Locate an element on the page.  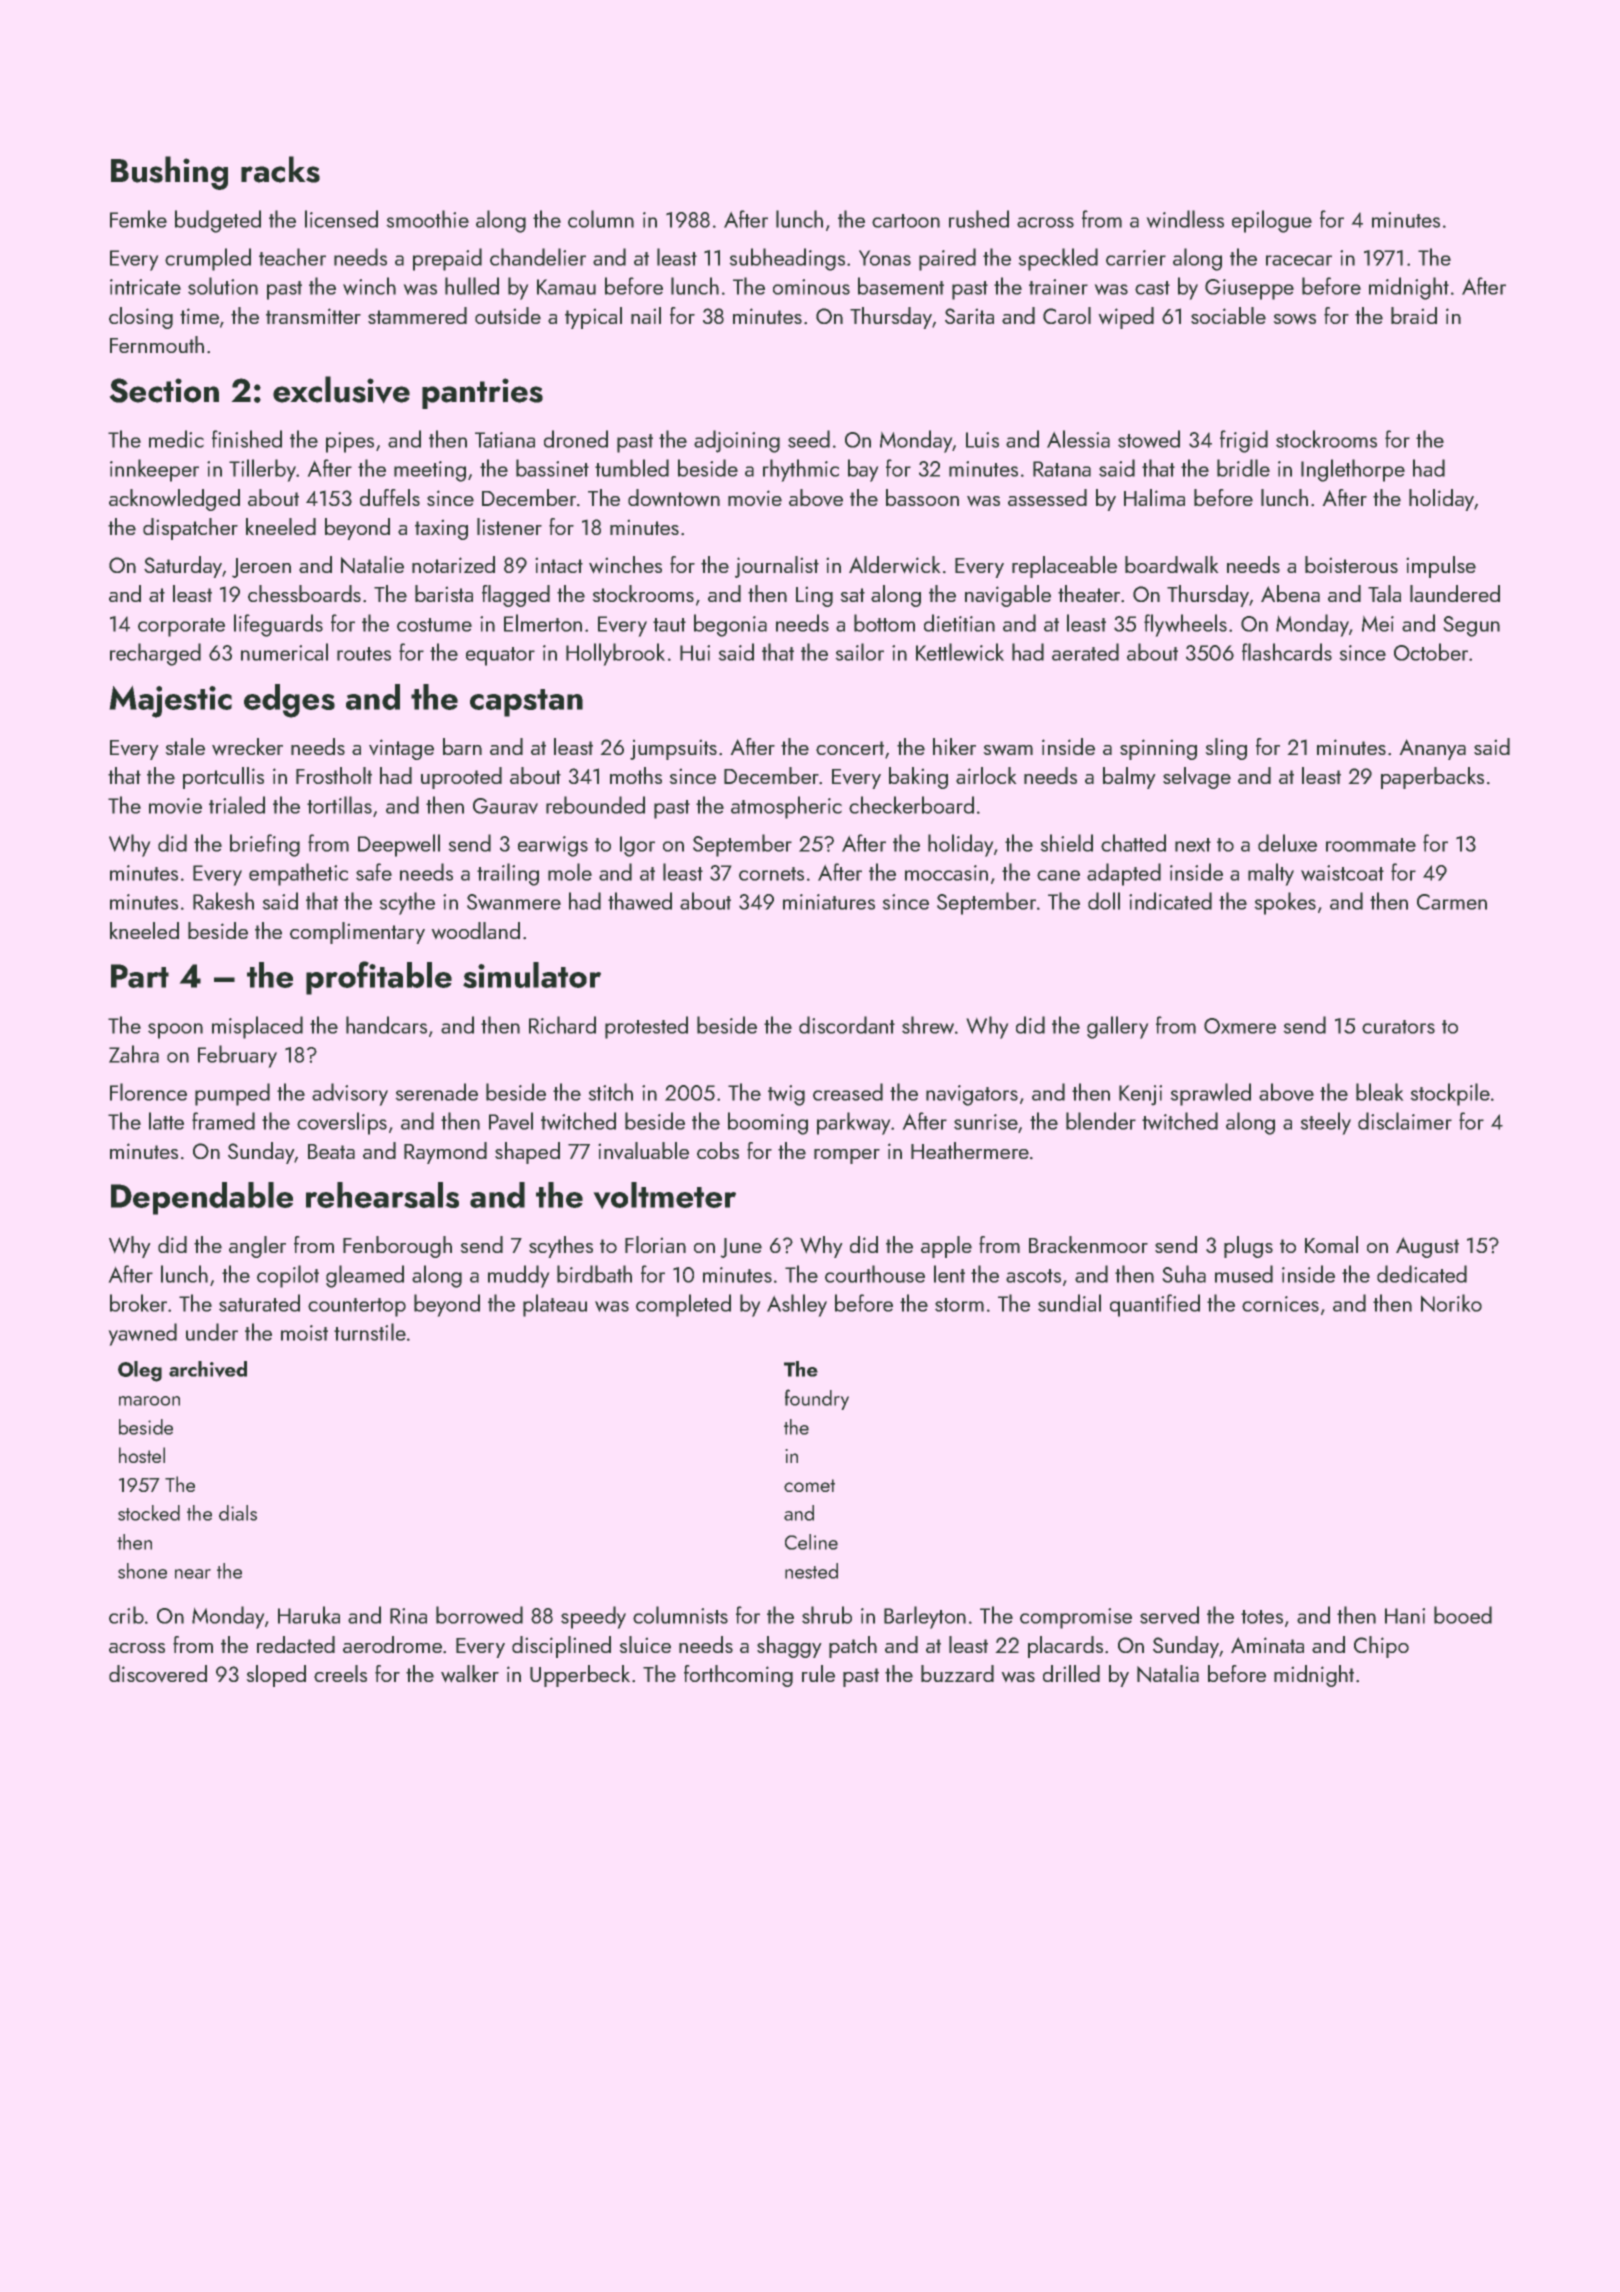
hostel is located at coordinates (142, 1455).
